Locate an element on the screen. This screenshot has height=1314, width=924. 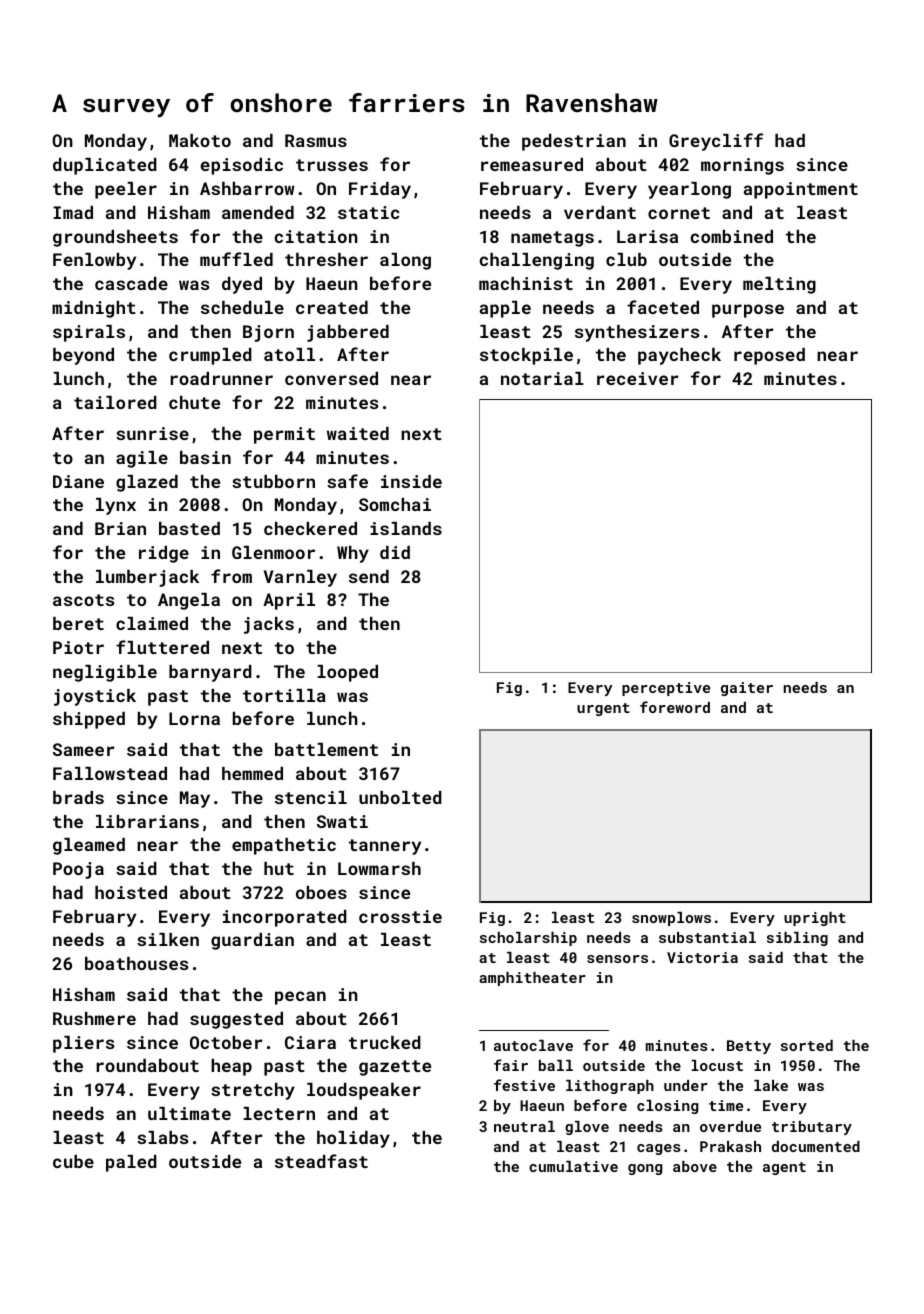
neutral is located at coordinates (524, 1126).
